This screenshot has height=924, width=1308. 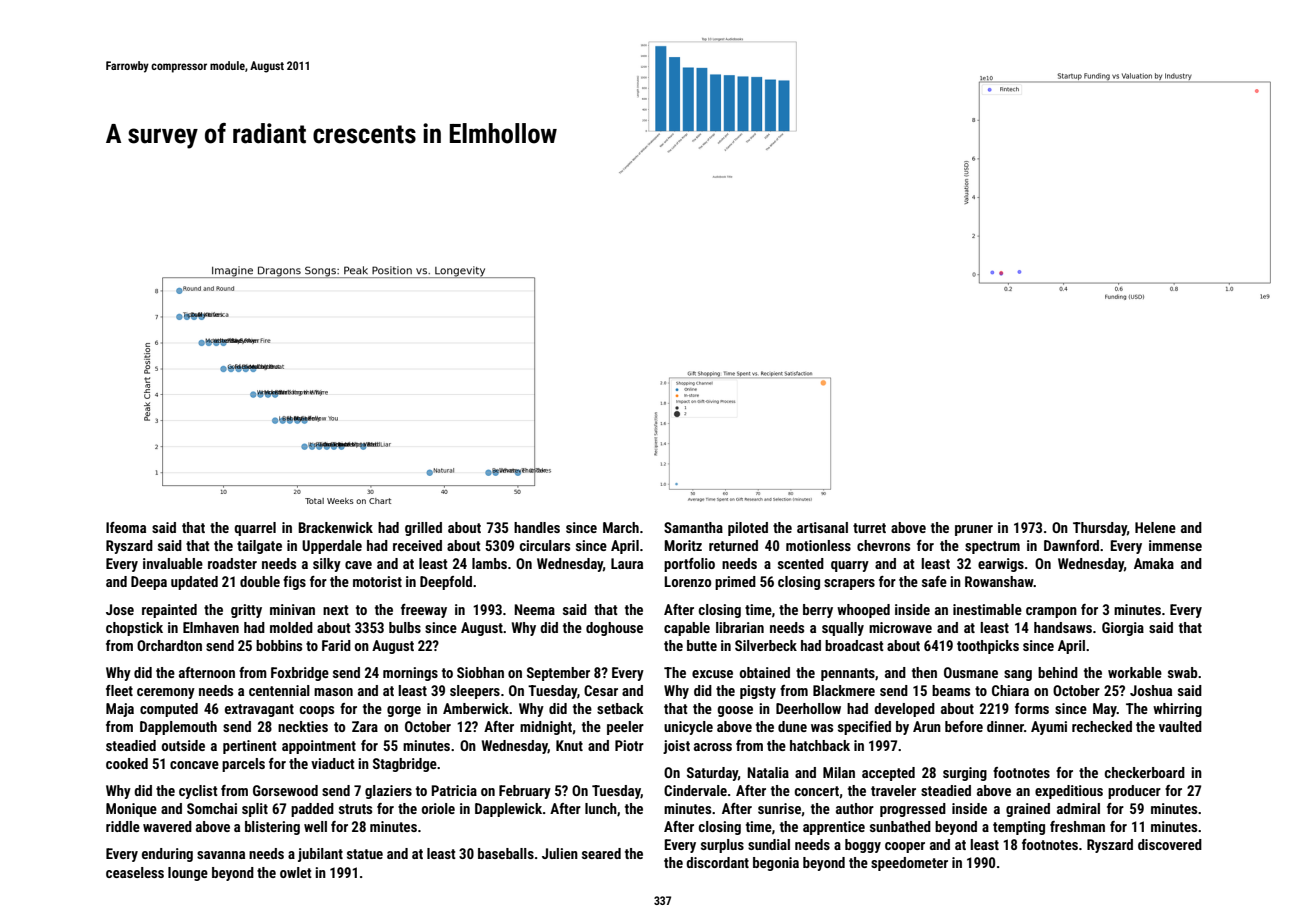 I want to click on owlet, so click(x=296, y=872).
